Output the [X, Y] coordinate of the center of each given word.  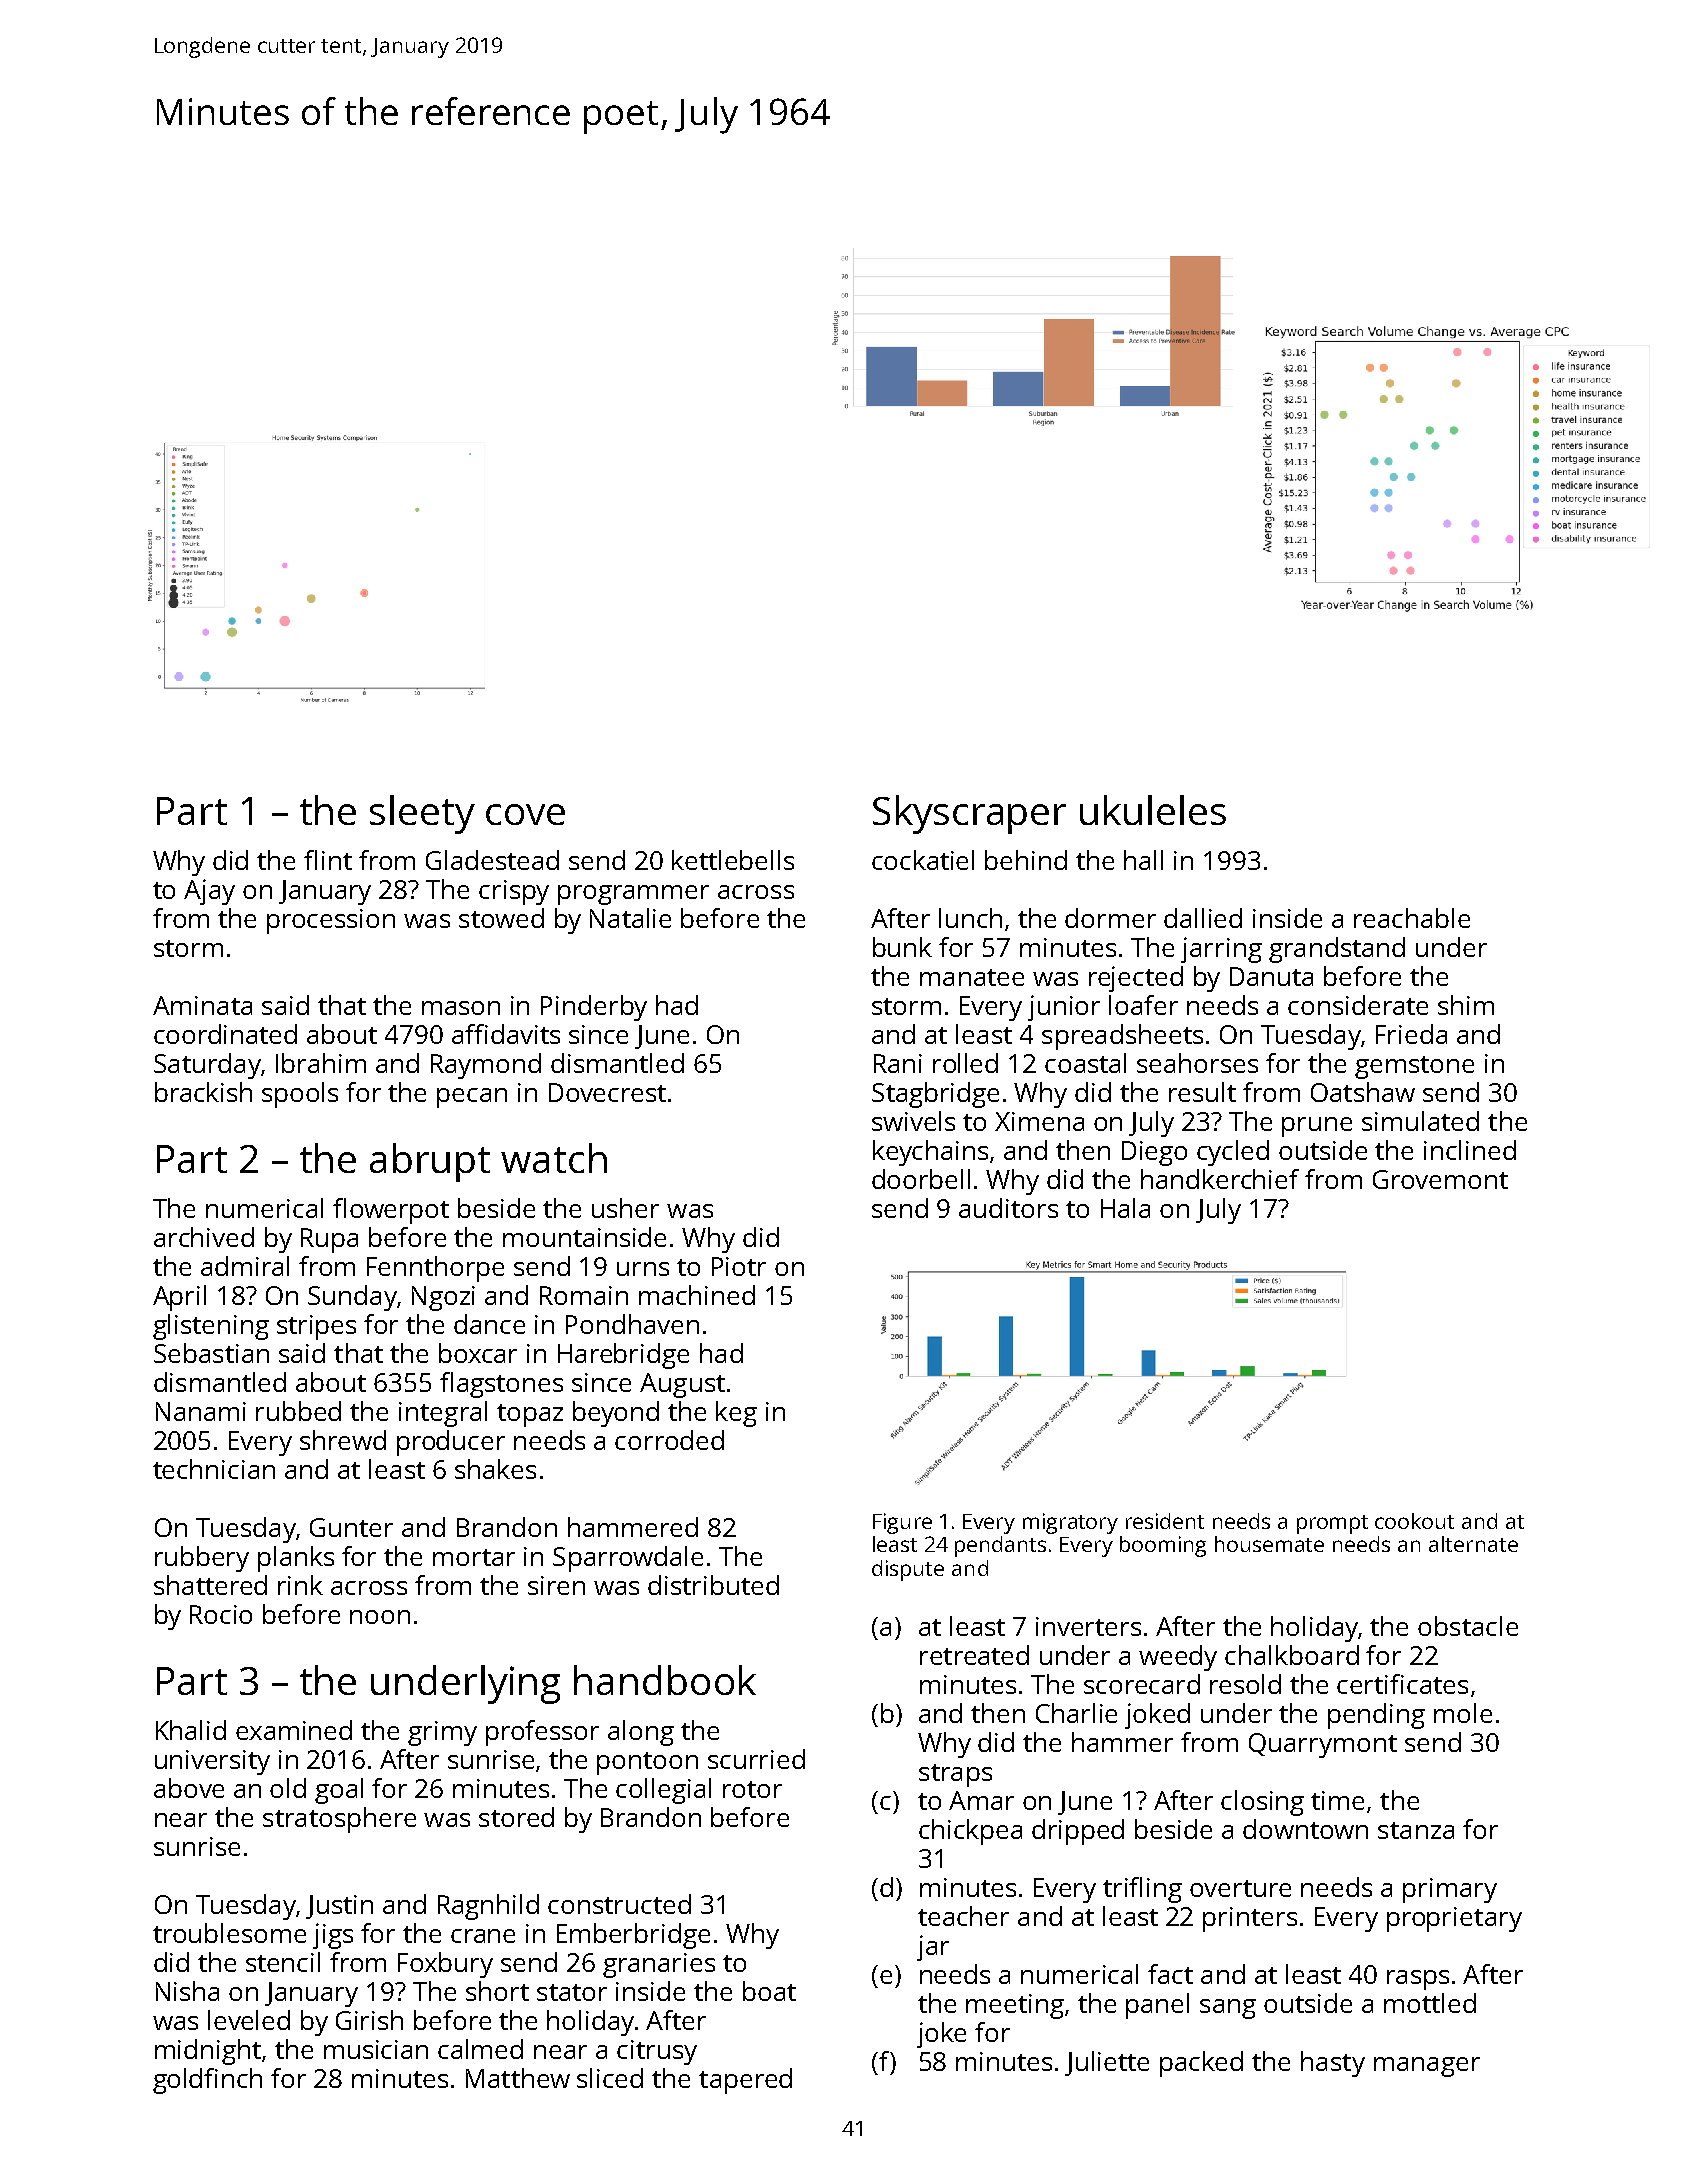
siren [556, 1585]
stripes [316, 1327]
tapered [745, 2081]
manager [1427, 2067]
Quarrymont [1323, 1745]
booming [1163, 1546]
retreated [974, 1655]
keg [736, 1414]
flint [328, 860]
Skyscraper [969, 814]
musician [376, 2049]
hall [1143, 860]
